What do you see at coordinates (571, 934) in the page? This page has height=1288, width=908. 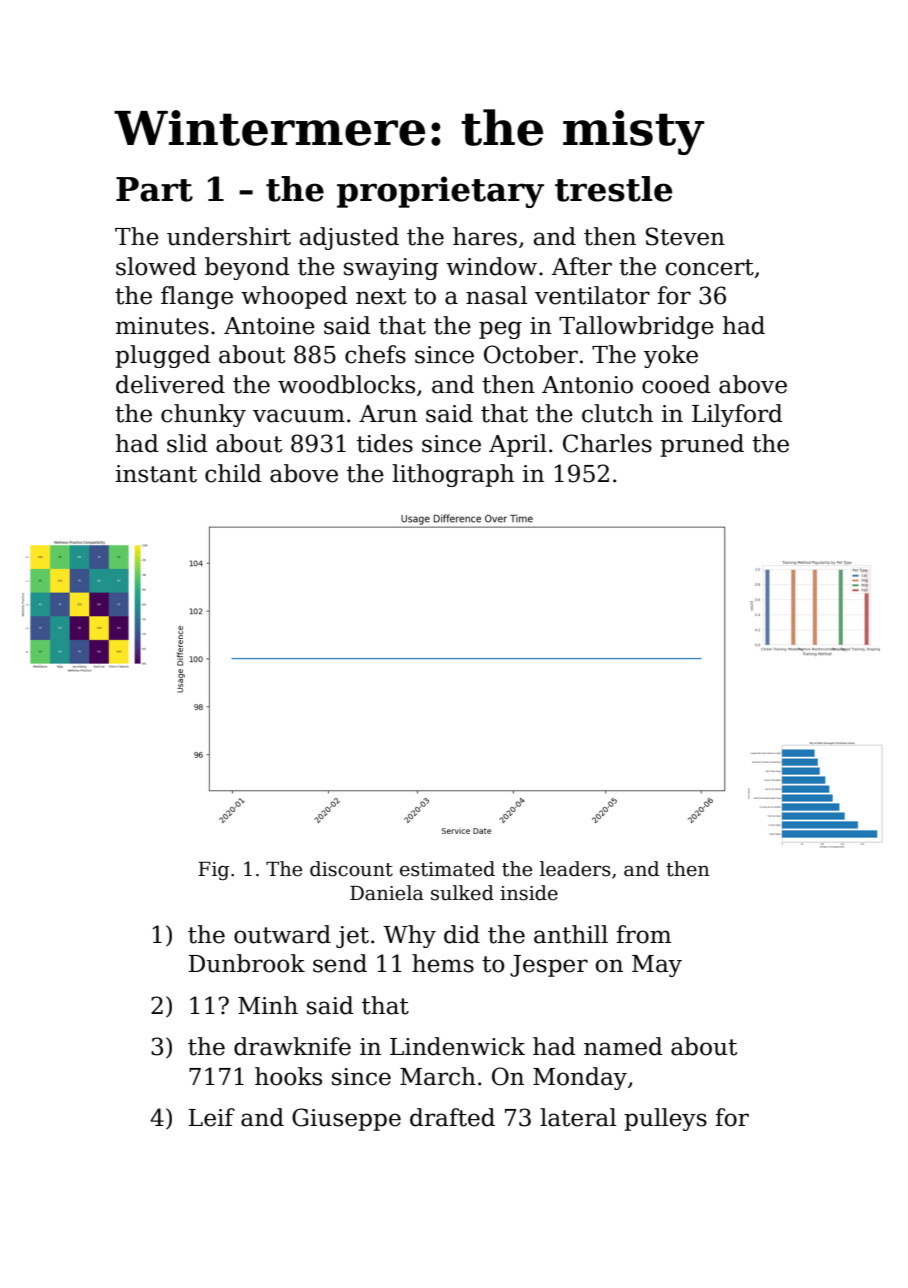 I see `anthill` at bounding box center [571, 934].
